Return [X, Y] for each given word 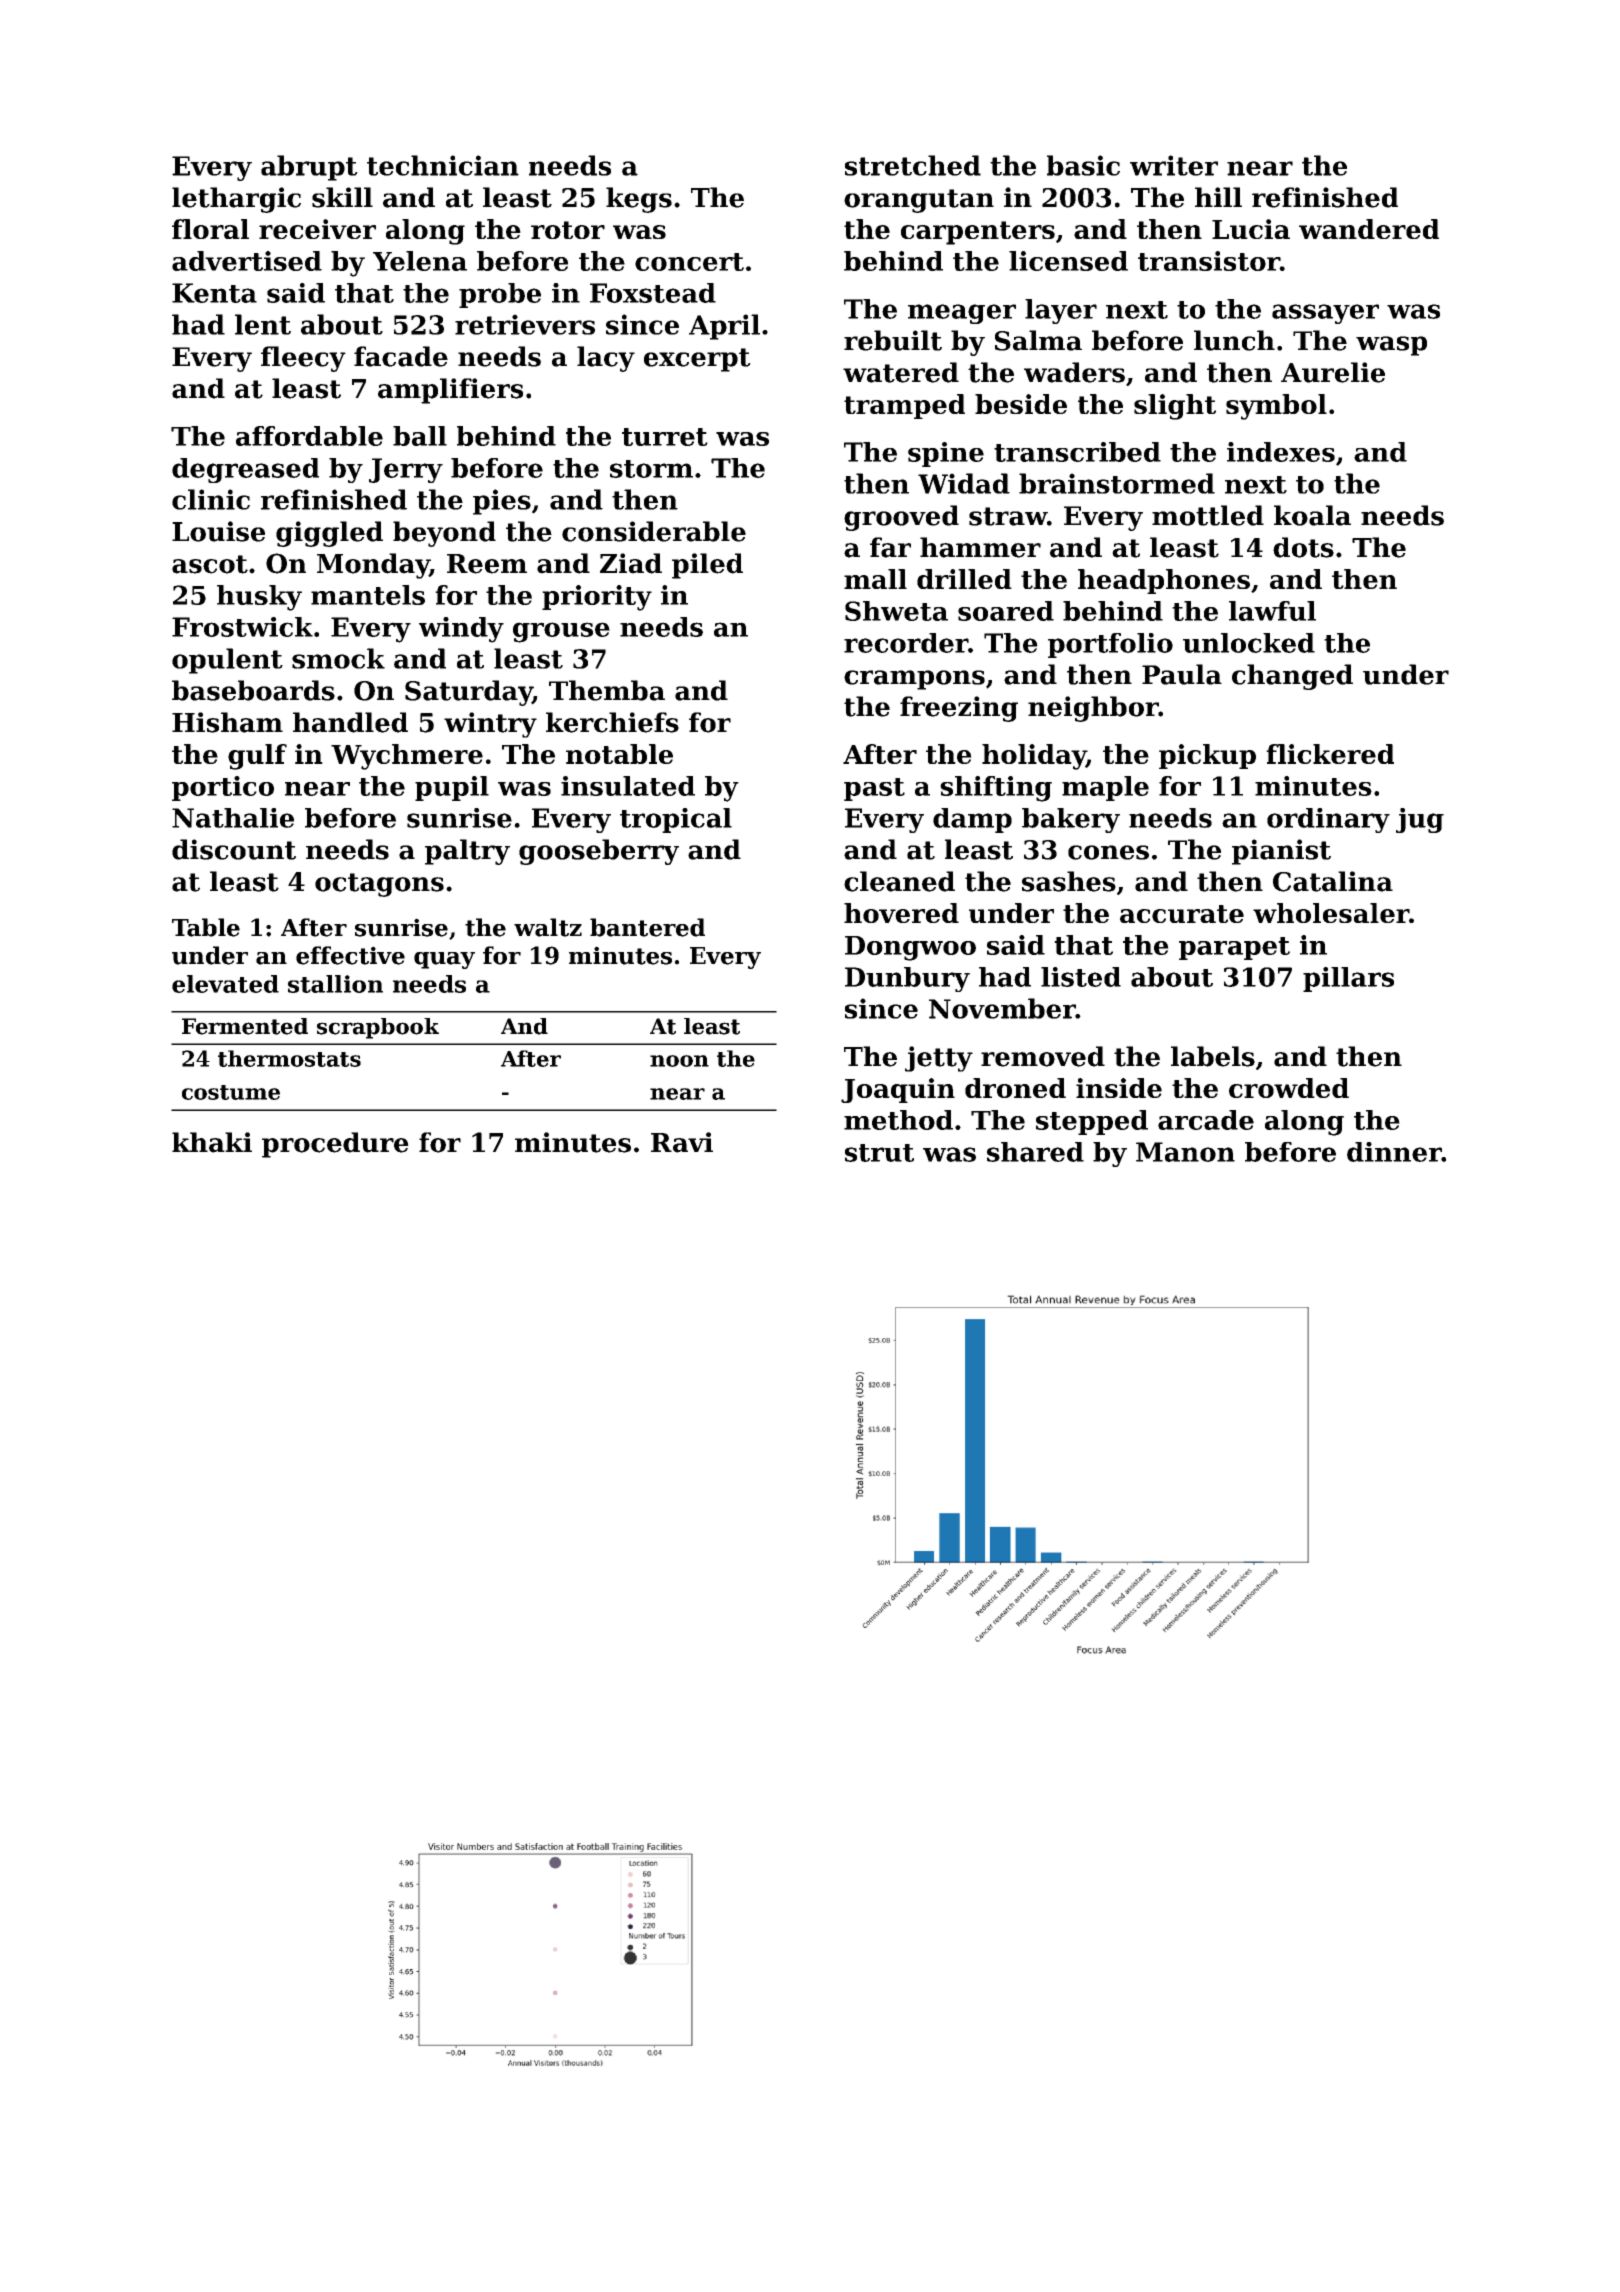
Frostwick [242, 627]
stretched [913, 165]
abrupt [309, 168]
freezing [959, 709]
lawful [1272, 611]
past [874, 789]
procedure [335, 1145]
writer [1174, 165]
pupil [452, 788]
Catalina [1333, 881]
